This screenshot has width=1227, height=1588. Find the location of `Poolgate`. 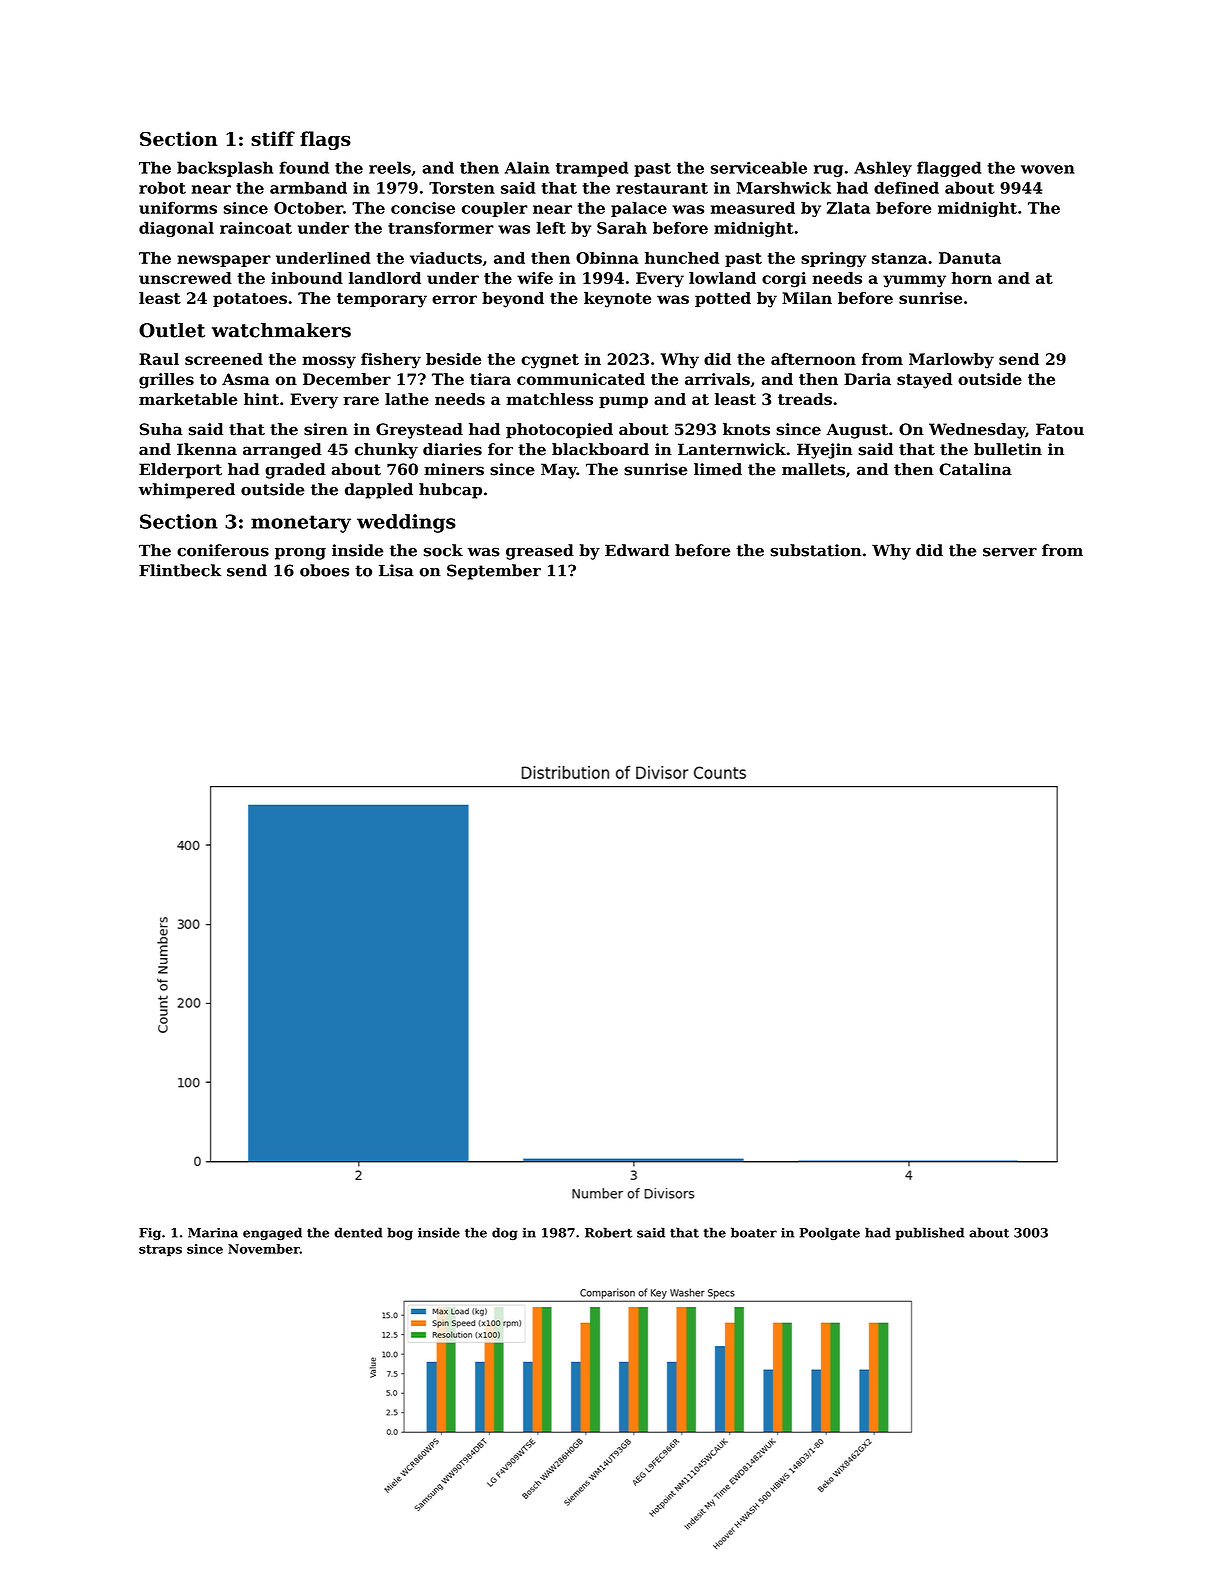

Poolgate is located at coordinates (829, 1233).
